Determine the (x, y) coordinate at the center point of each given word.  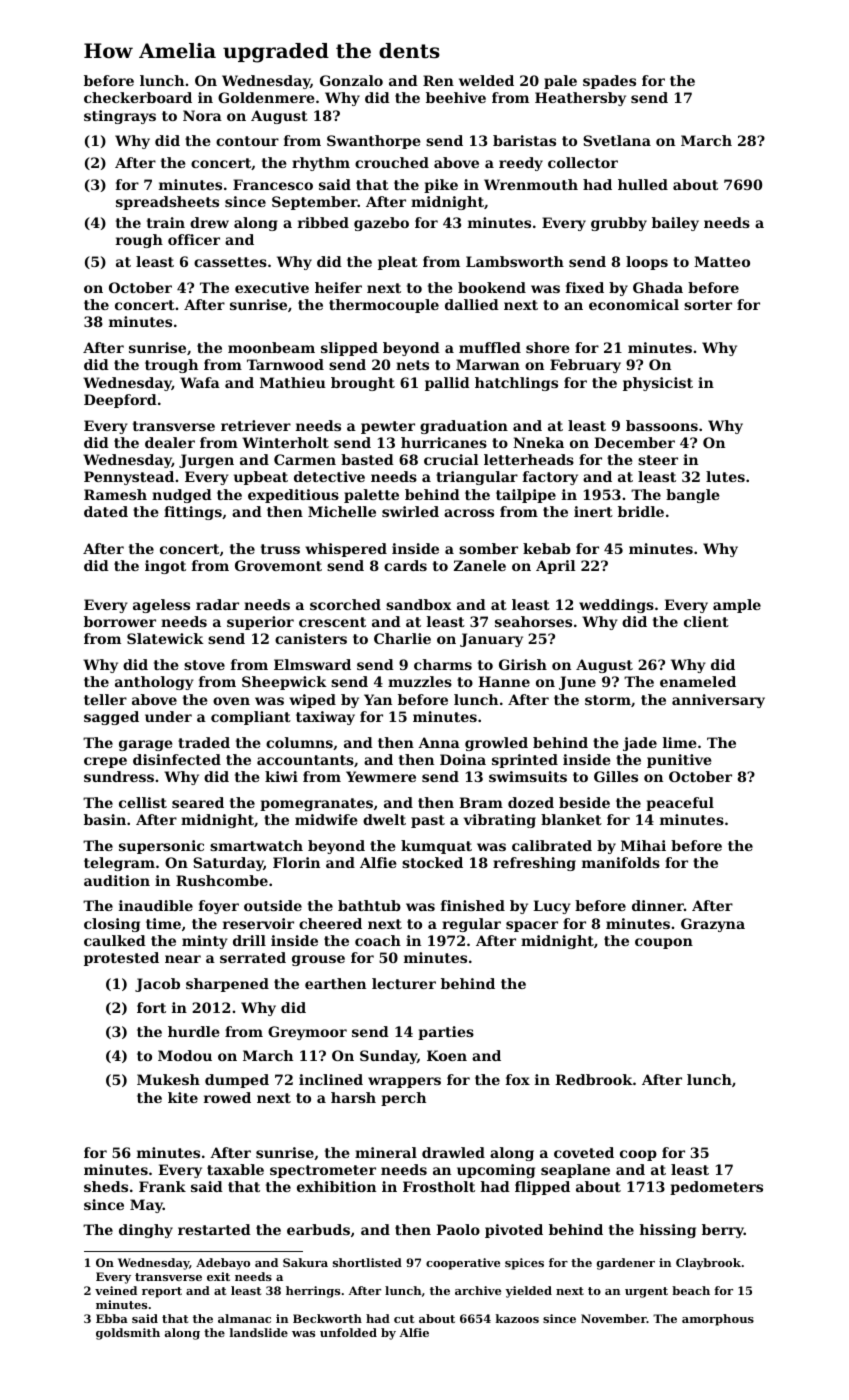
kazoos (517, 1318)
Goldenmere (266, 97)
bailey (675, 224)
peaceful (680, 804)
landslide (259, 1332)
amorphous (718, 1320)
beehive (456, 97)
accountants (305, 760)
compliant (251, 718)
